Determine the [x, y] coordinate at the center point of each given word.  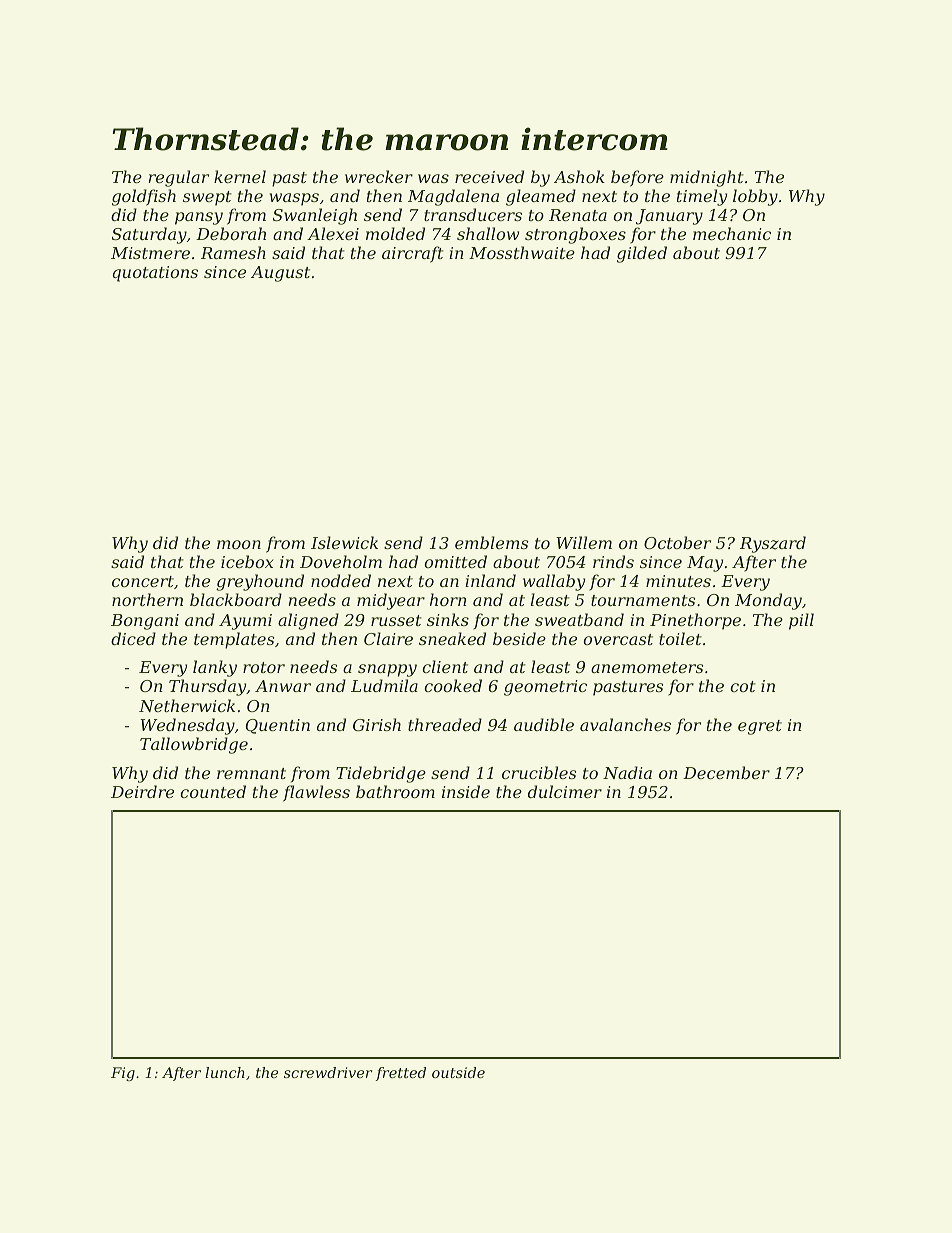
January [669, 217]
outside [458, 1072]
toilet [680, 638]
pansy [199, 218]
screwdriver [328, 1072]
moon [239, 544]
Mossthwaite [522, 252]
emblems [491, 542]
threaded [445, 724]
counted [213, 791]
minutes [678, 581]
